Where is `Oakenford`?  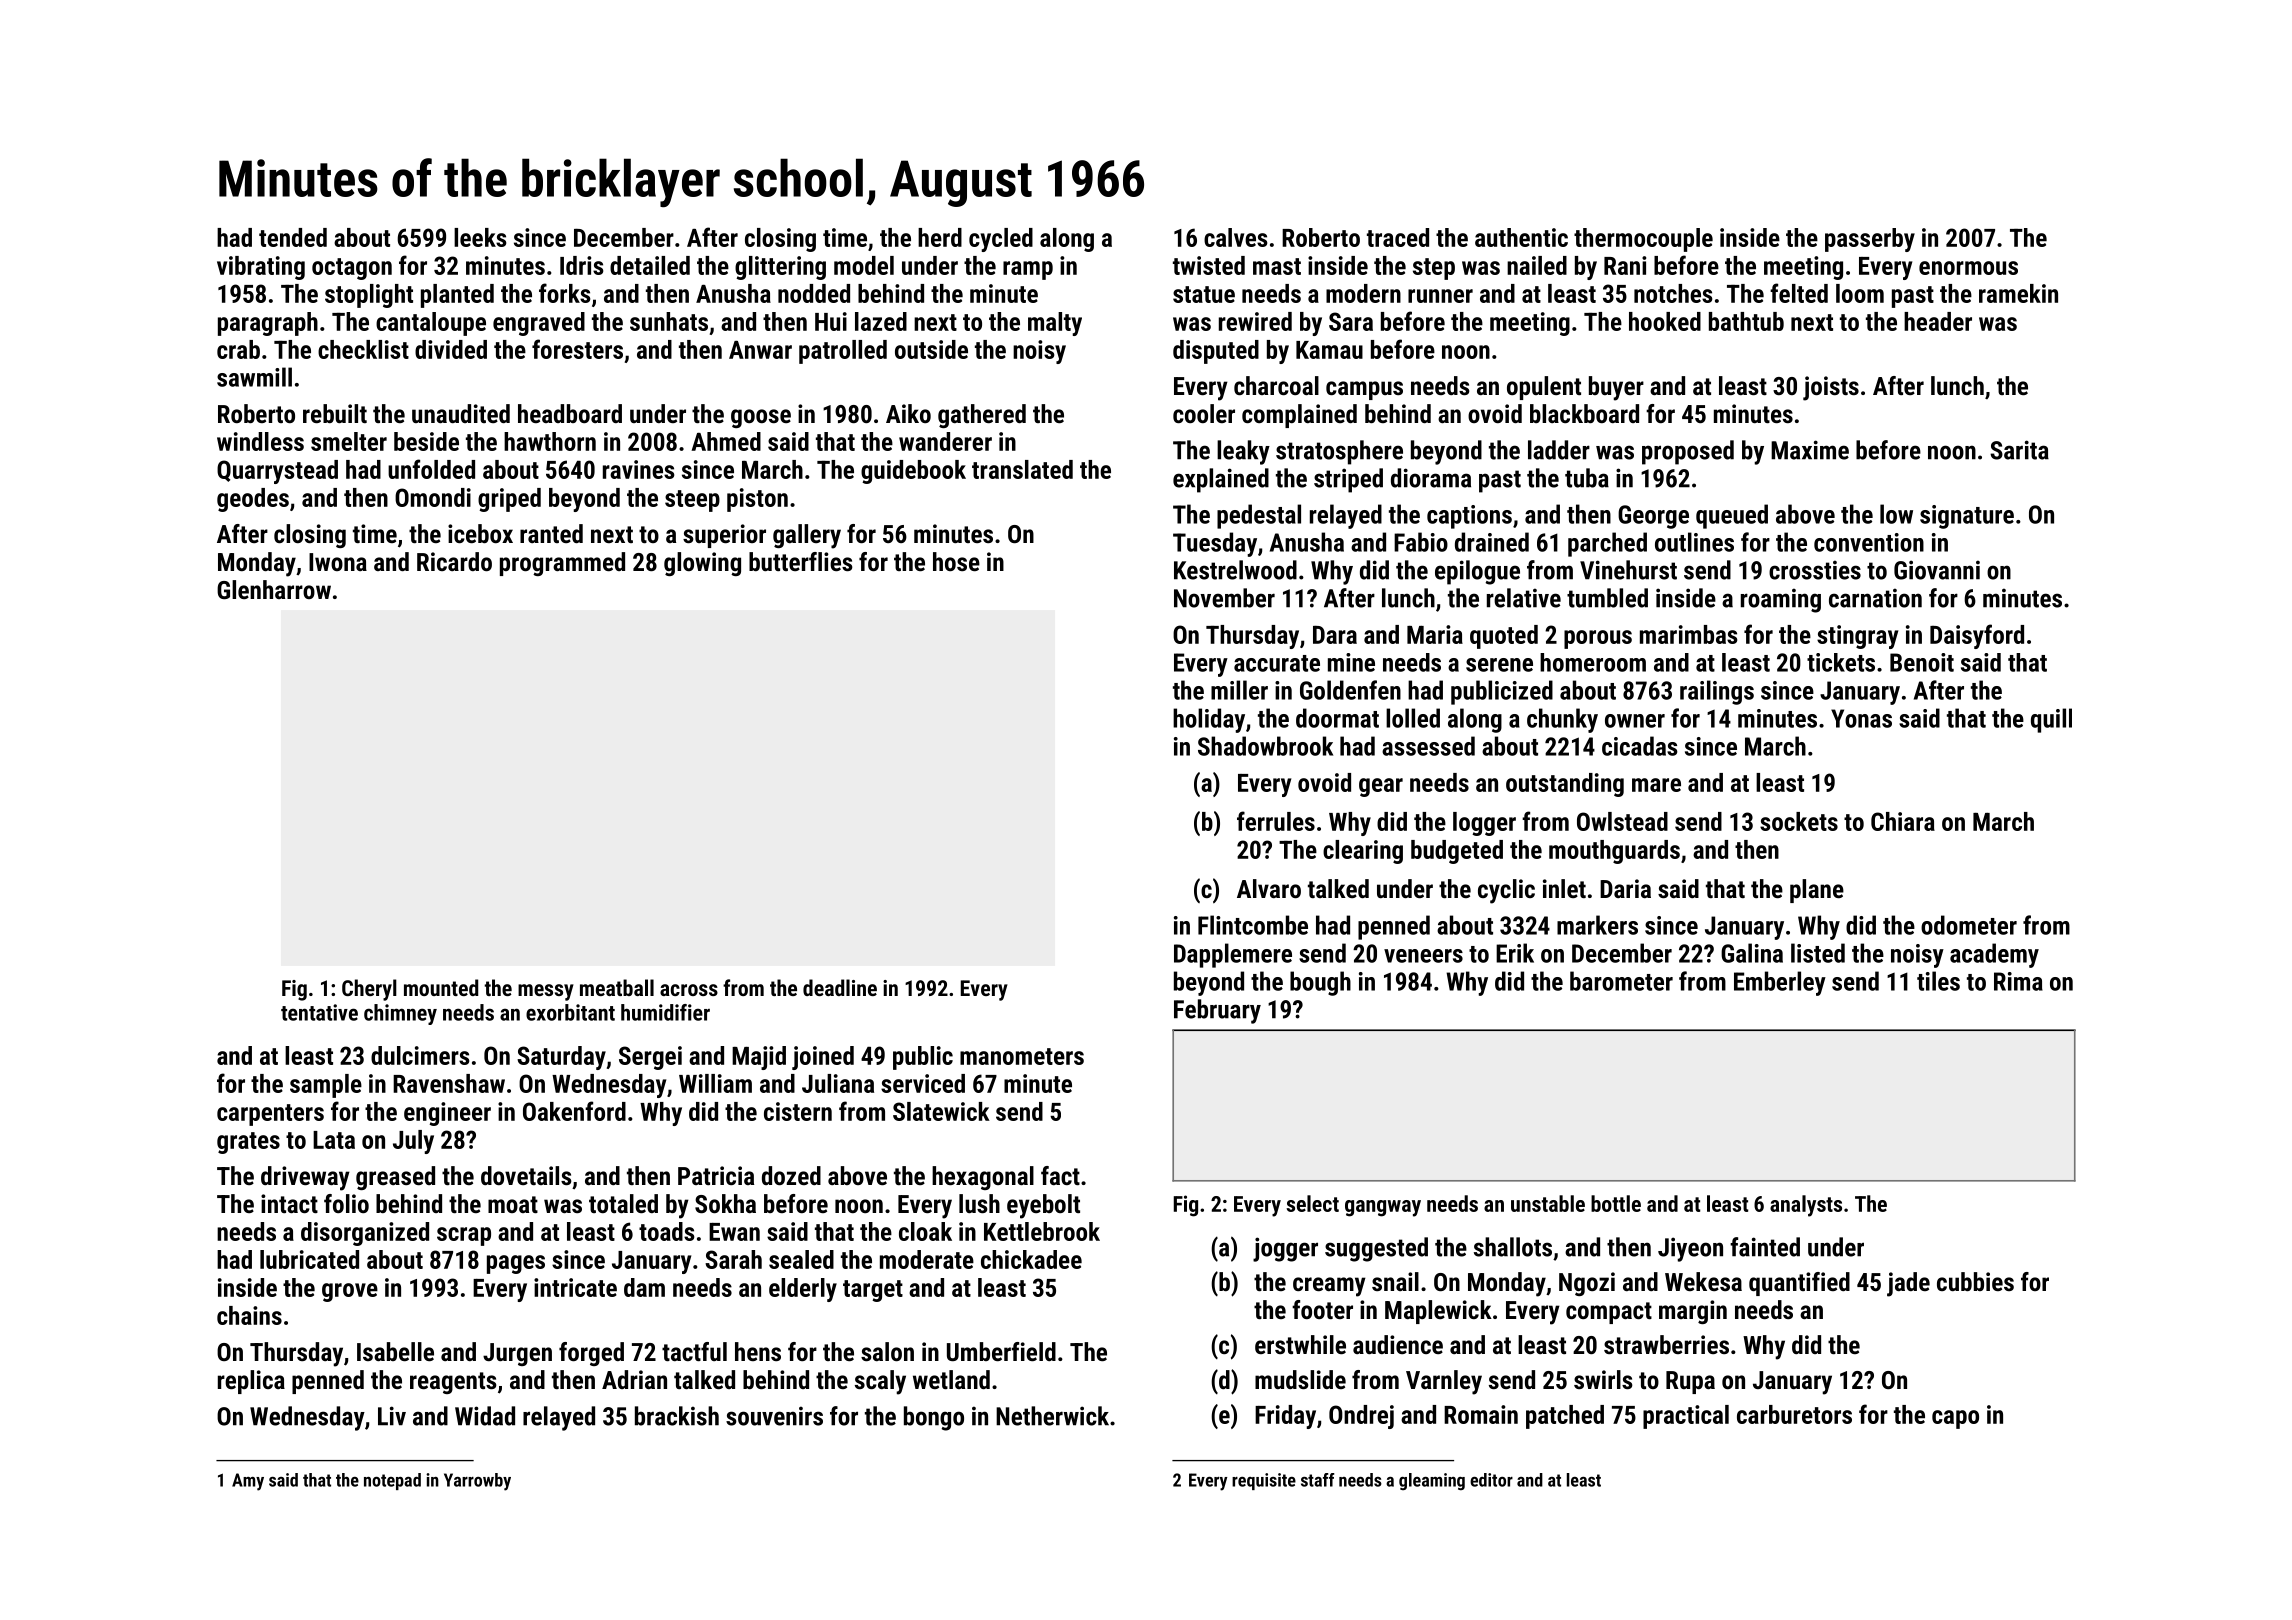
Oakenford is located at coordinates (574, 1111).
